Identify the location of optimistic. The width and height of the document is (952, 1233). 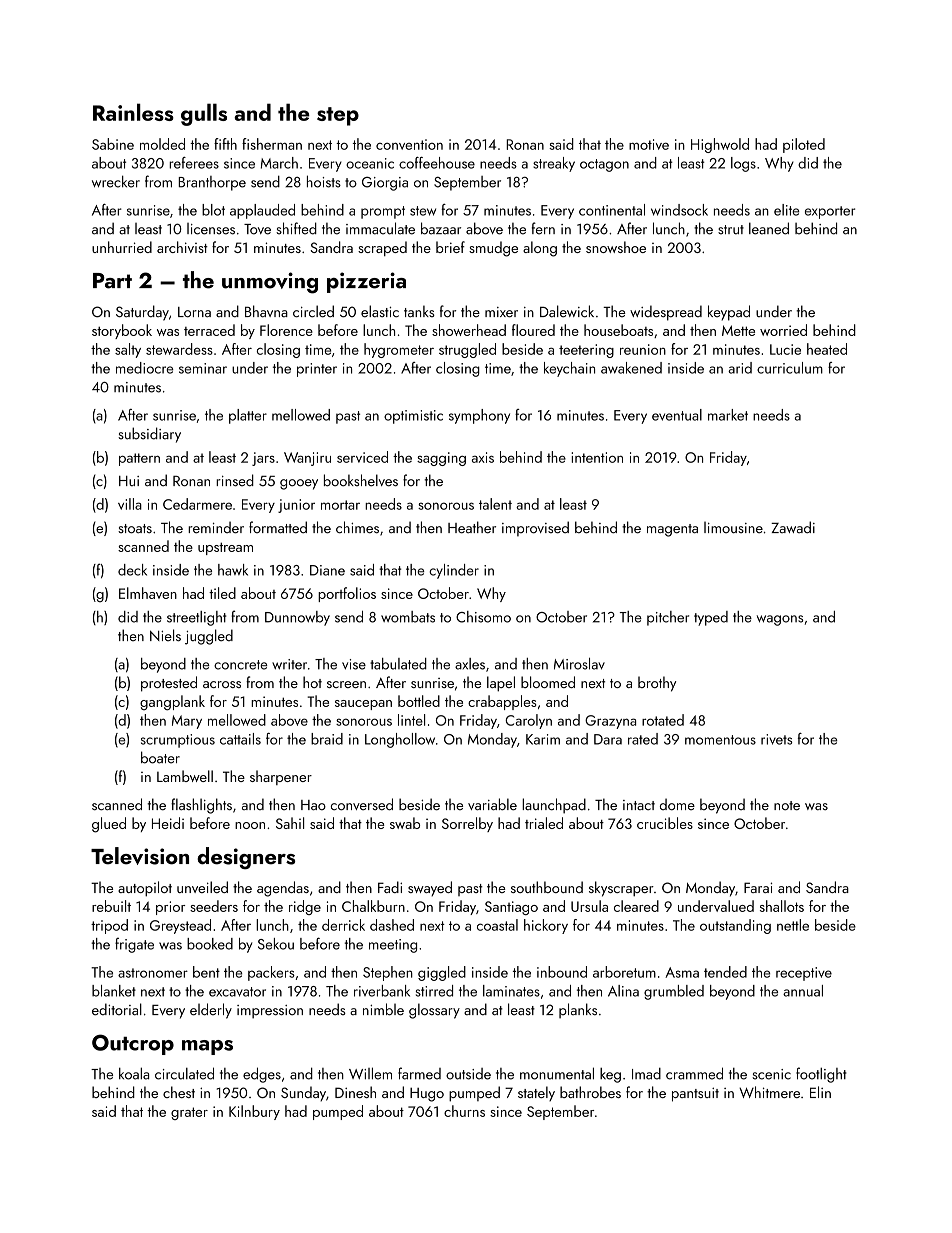
(413, 417).
